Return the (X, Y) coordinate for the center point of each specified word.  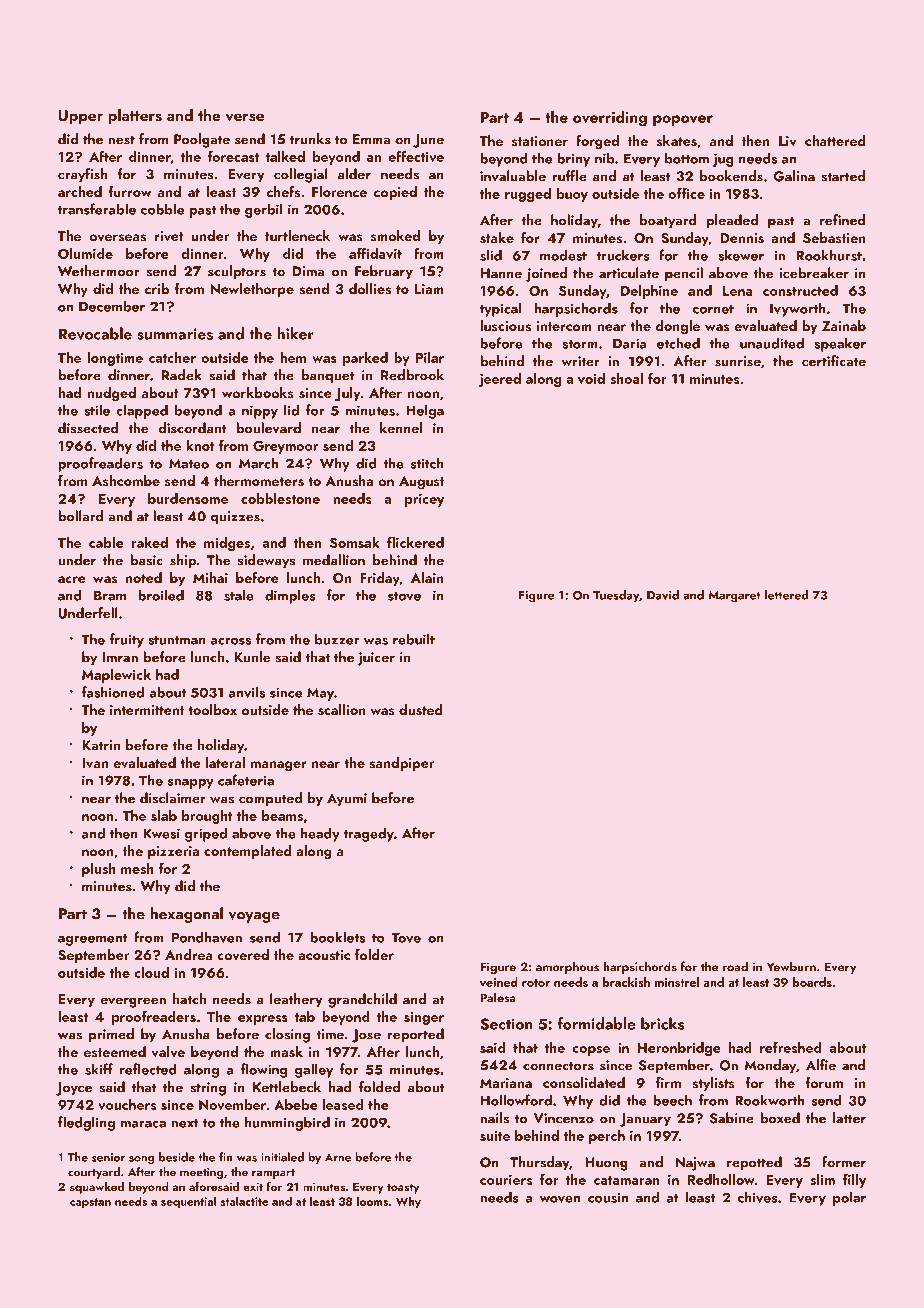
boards (812, 982)
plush (99, 870)
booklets (337, 937)
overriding (610, 118)
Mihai (210, 577)
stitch (427, 463)
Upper (81, 117)
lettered (786, 595)
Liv (788, 141)
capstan (90, 1203)
